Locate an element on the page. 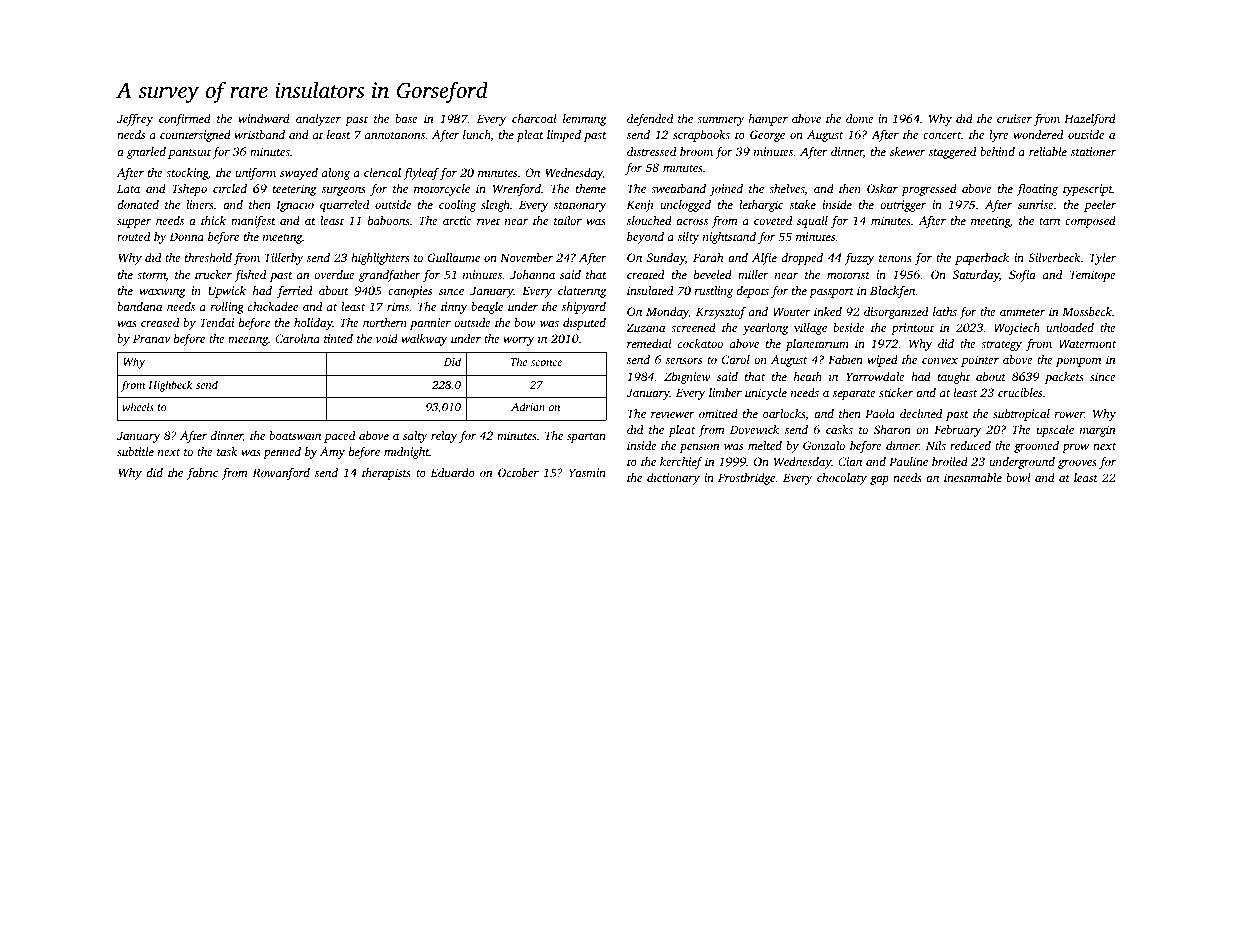 The image size is (1233, 952). charcoal is located at coordinates (534, 118).
